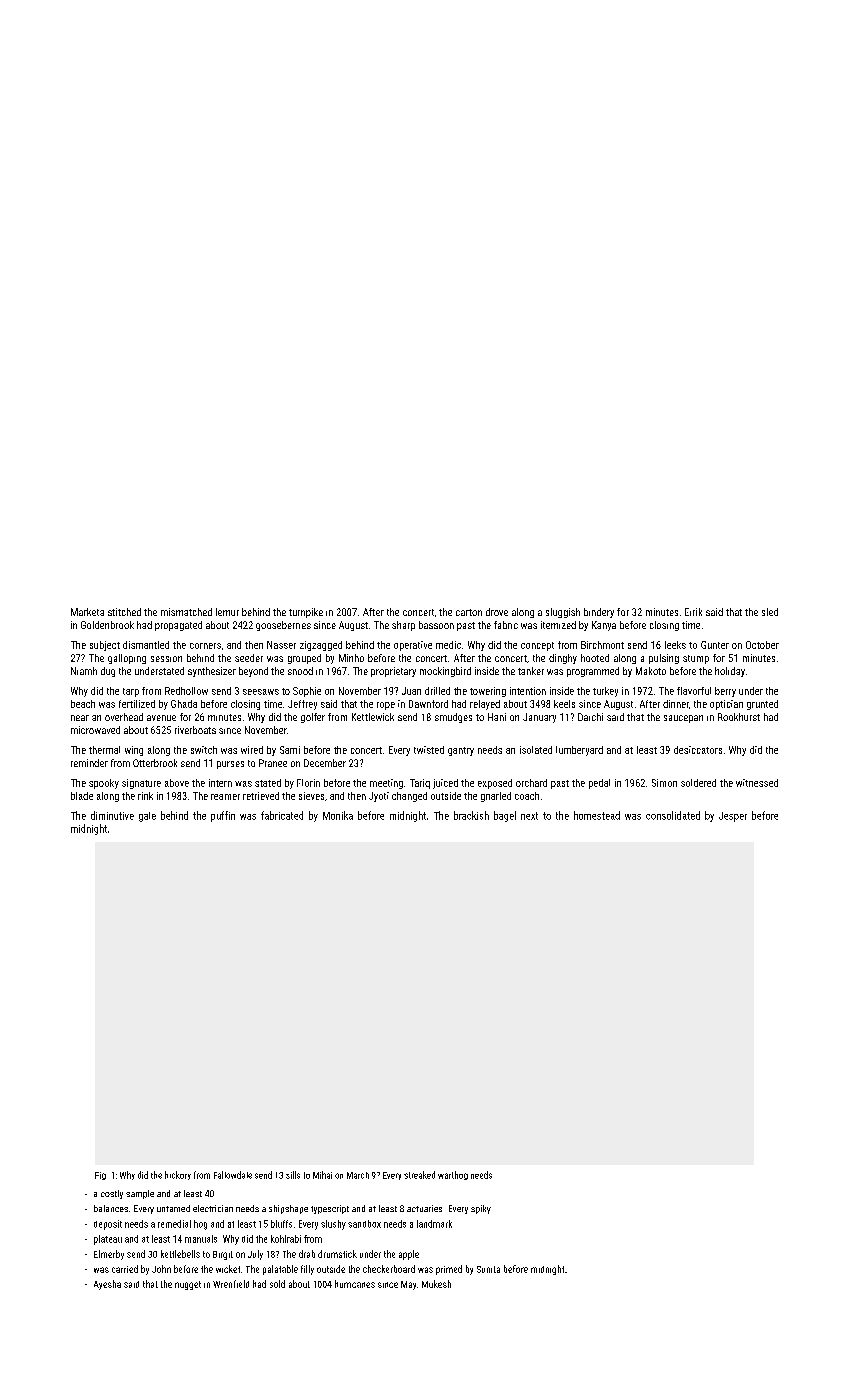  What do you see at coordinates (174, 1224) in the screenshot?
I see `remedial` at bounding box center [174, 1224].
